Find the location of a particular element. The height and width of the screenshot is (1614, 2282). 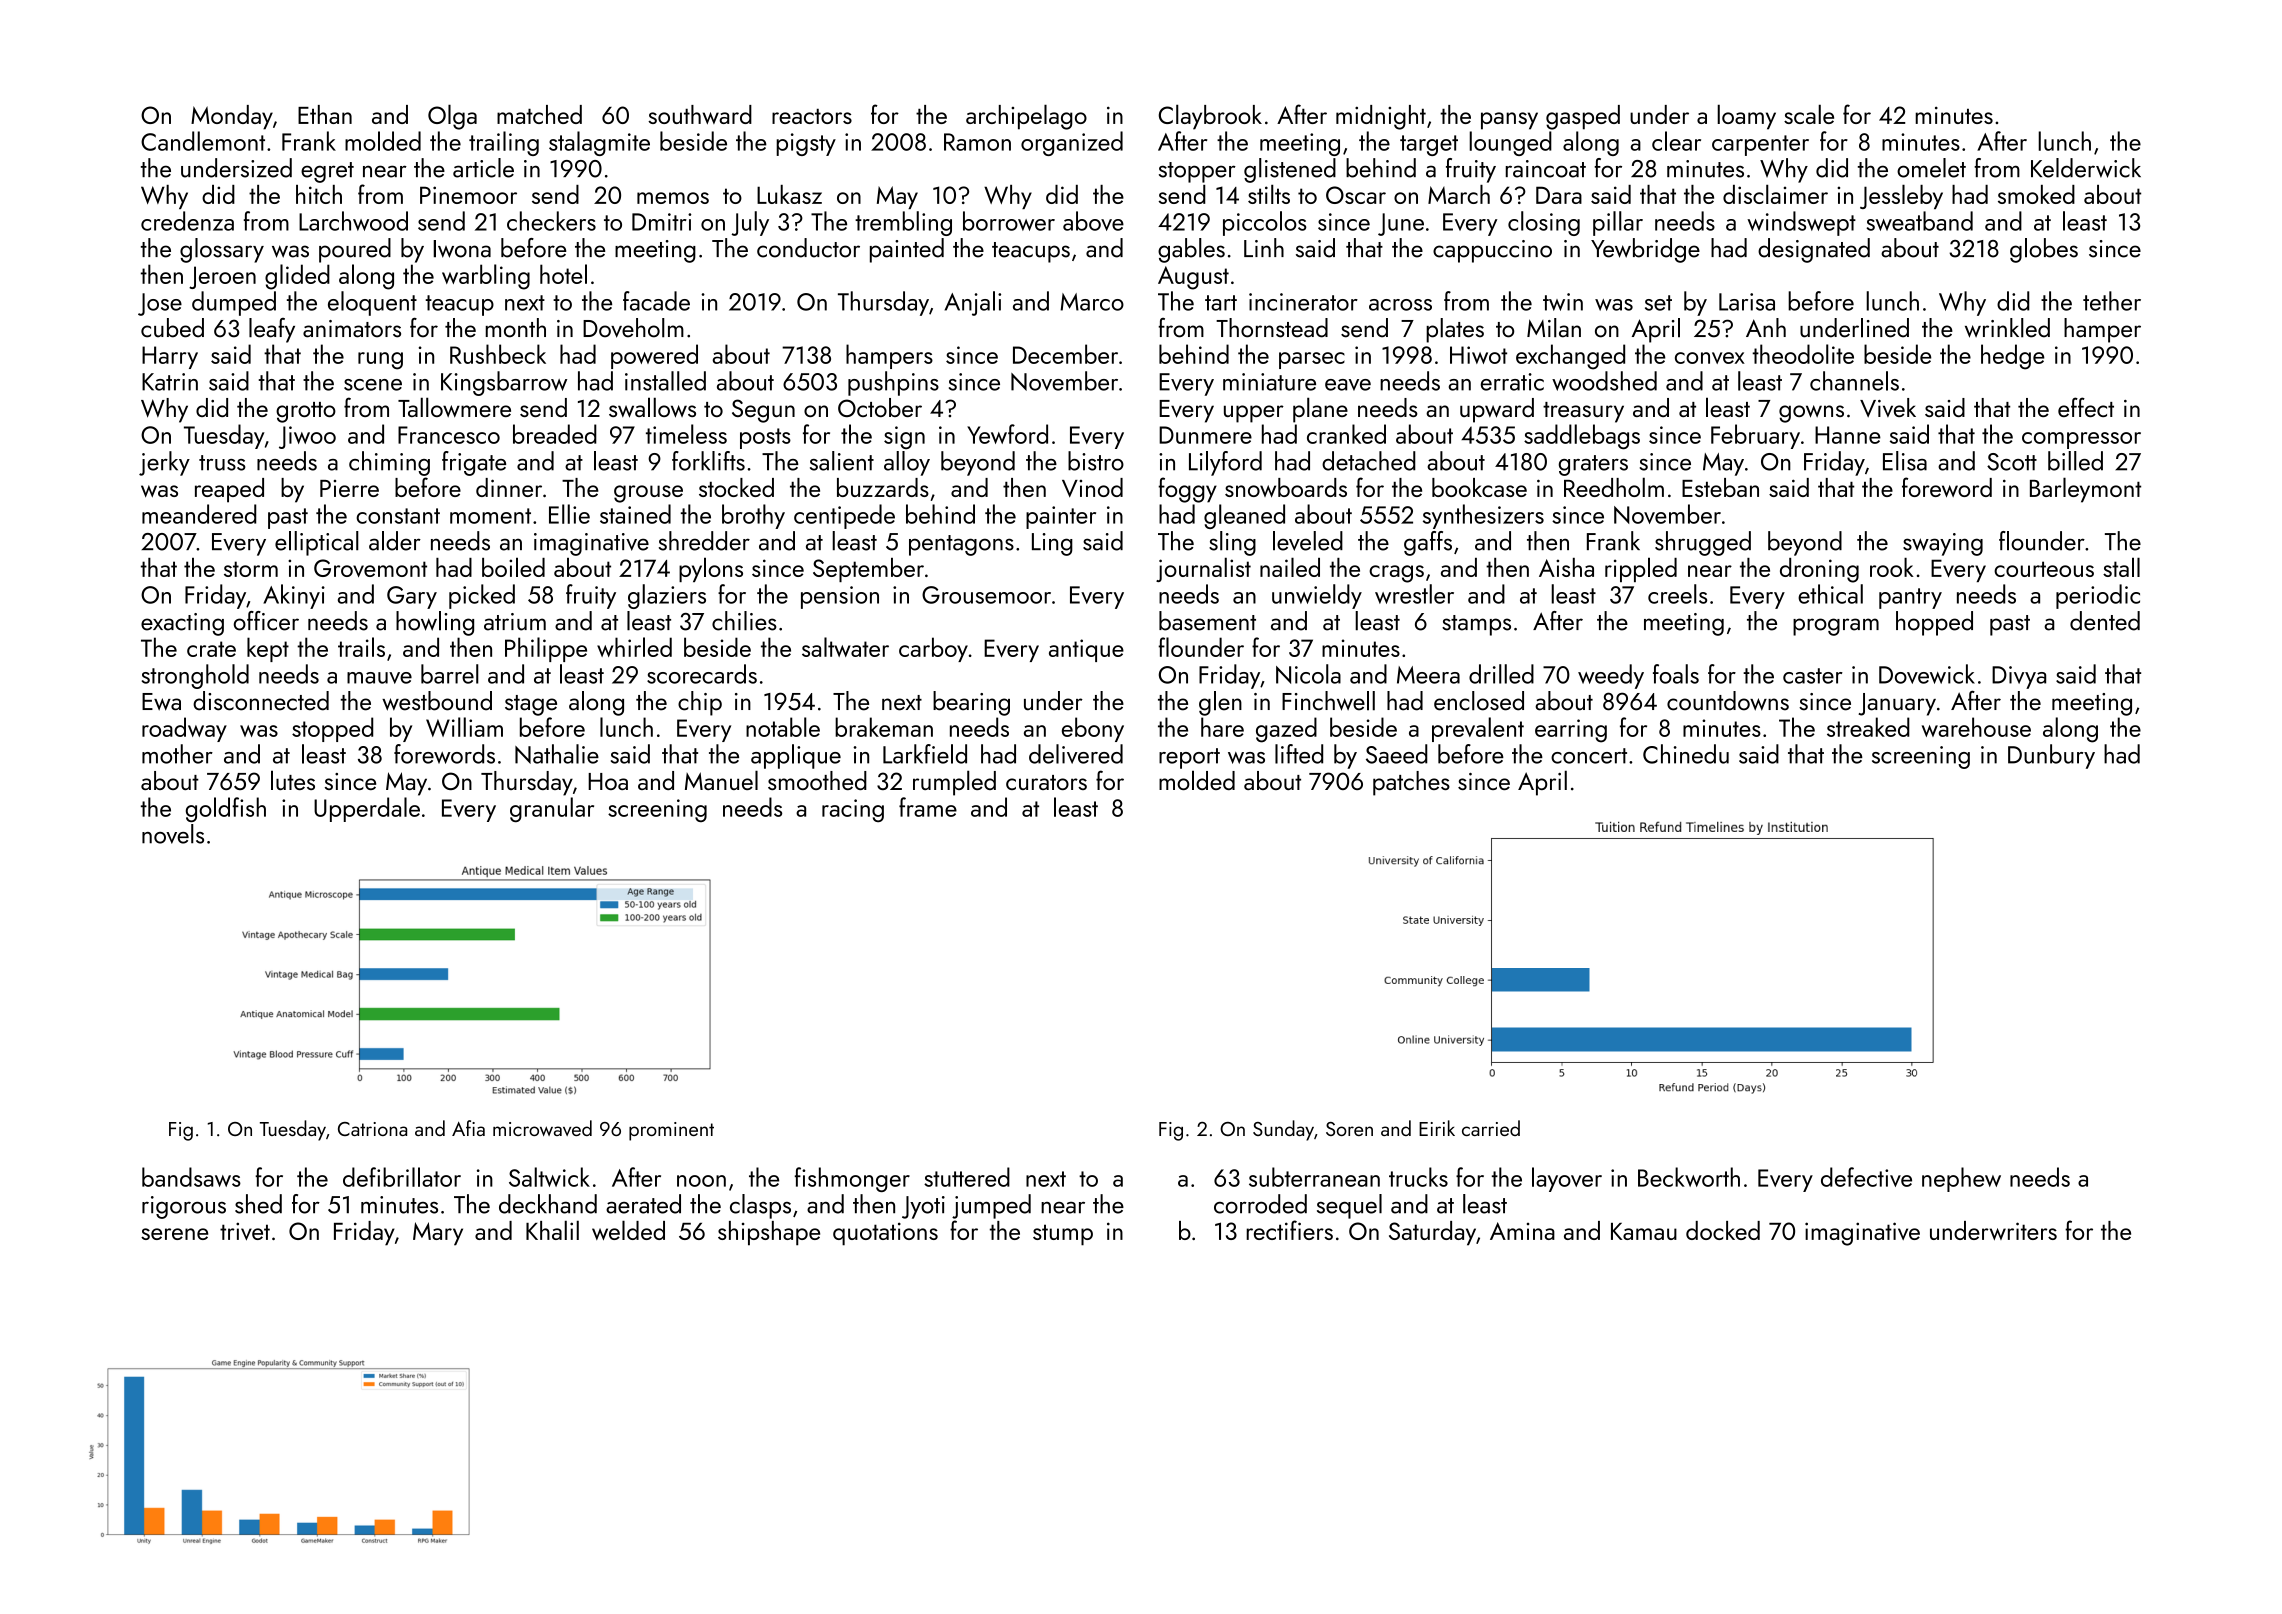

matched is located at coordinates (539, 114).
